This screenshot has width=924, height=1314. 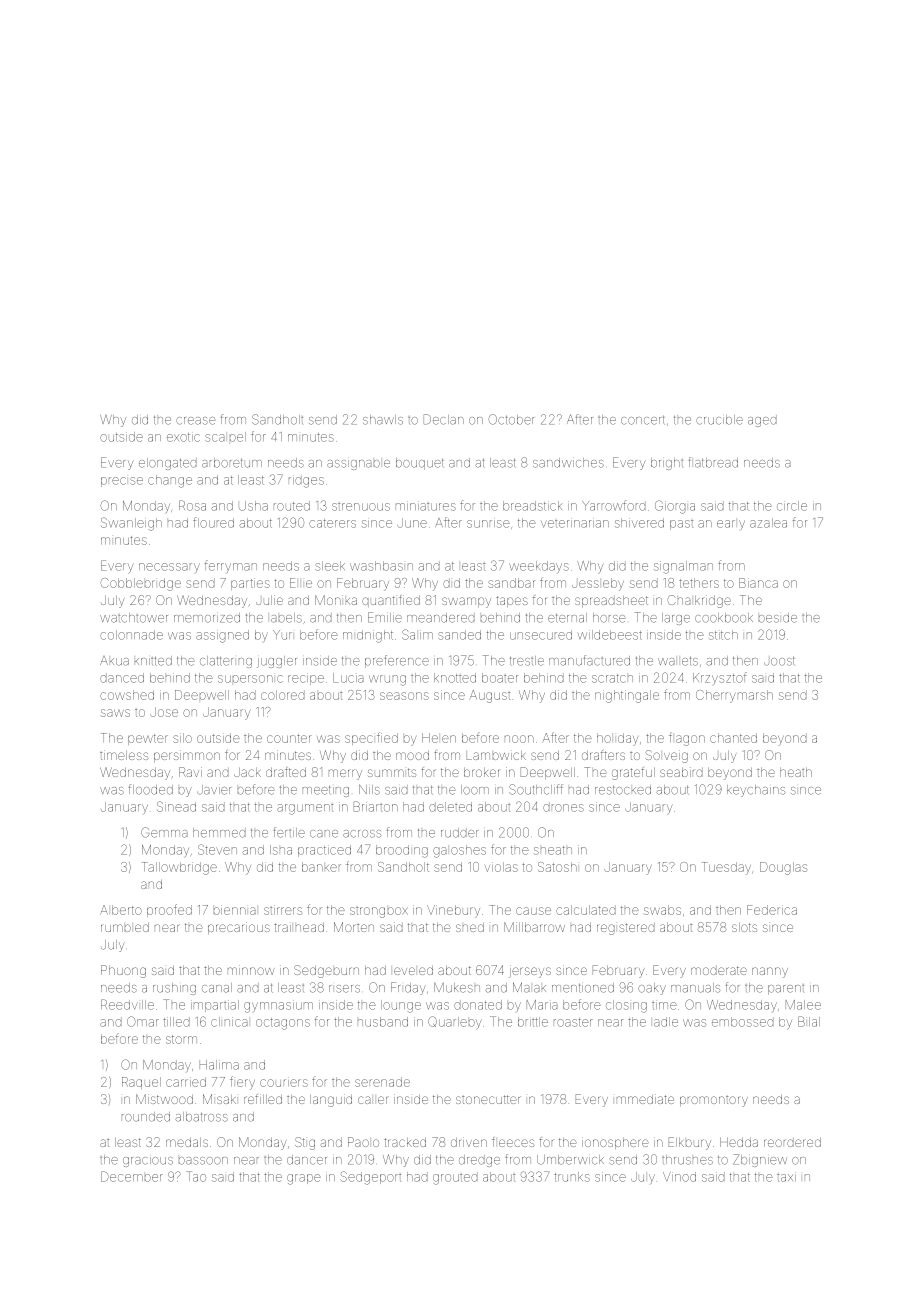 What do you see at coordinates (627, 696) in the screenshot?
I see `nightingale` at bounding box center [627, 696].
